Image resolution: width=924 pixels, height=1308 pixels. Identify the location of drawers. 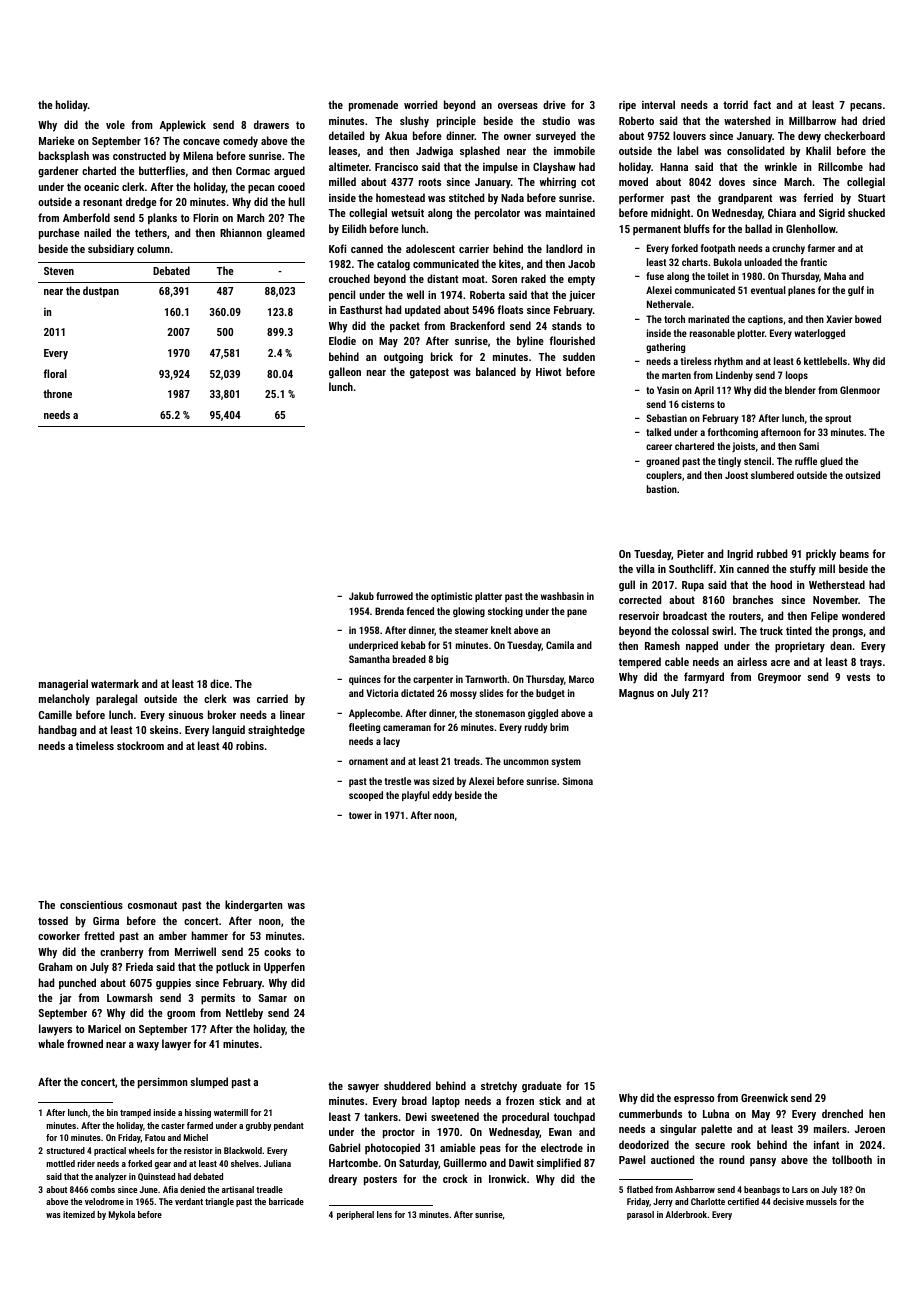
(271, 124).
